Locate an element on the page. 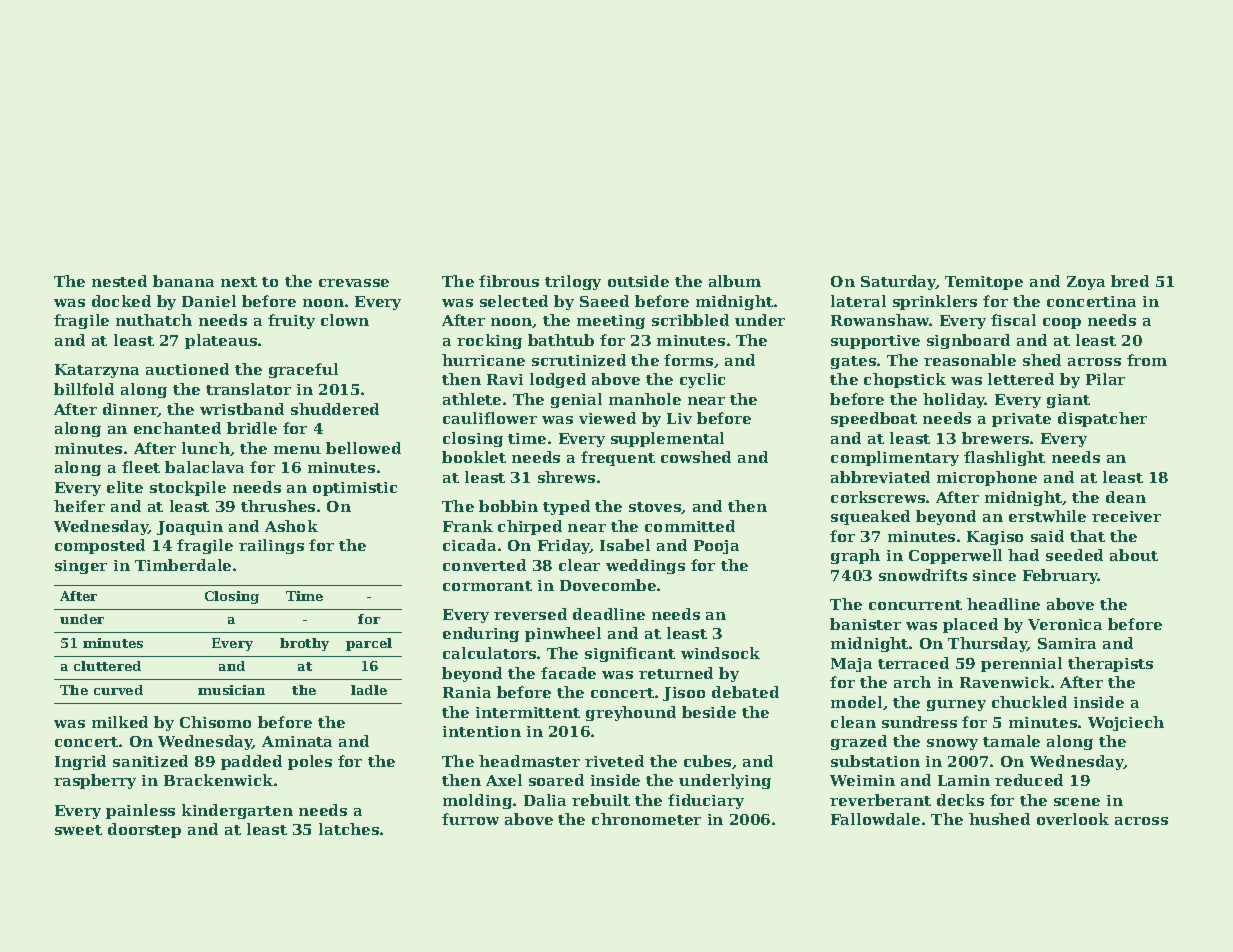 The width and height of the image is (1233, 952). bred is located at coordinates (1130, 281).
